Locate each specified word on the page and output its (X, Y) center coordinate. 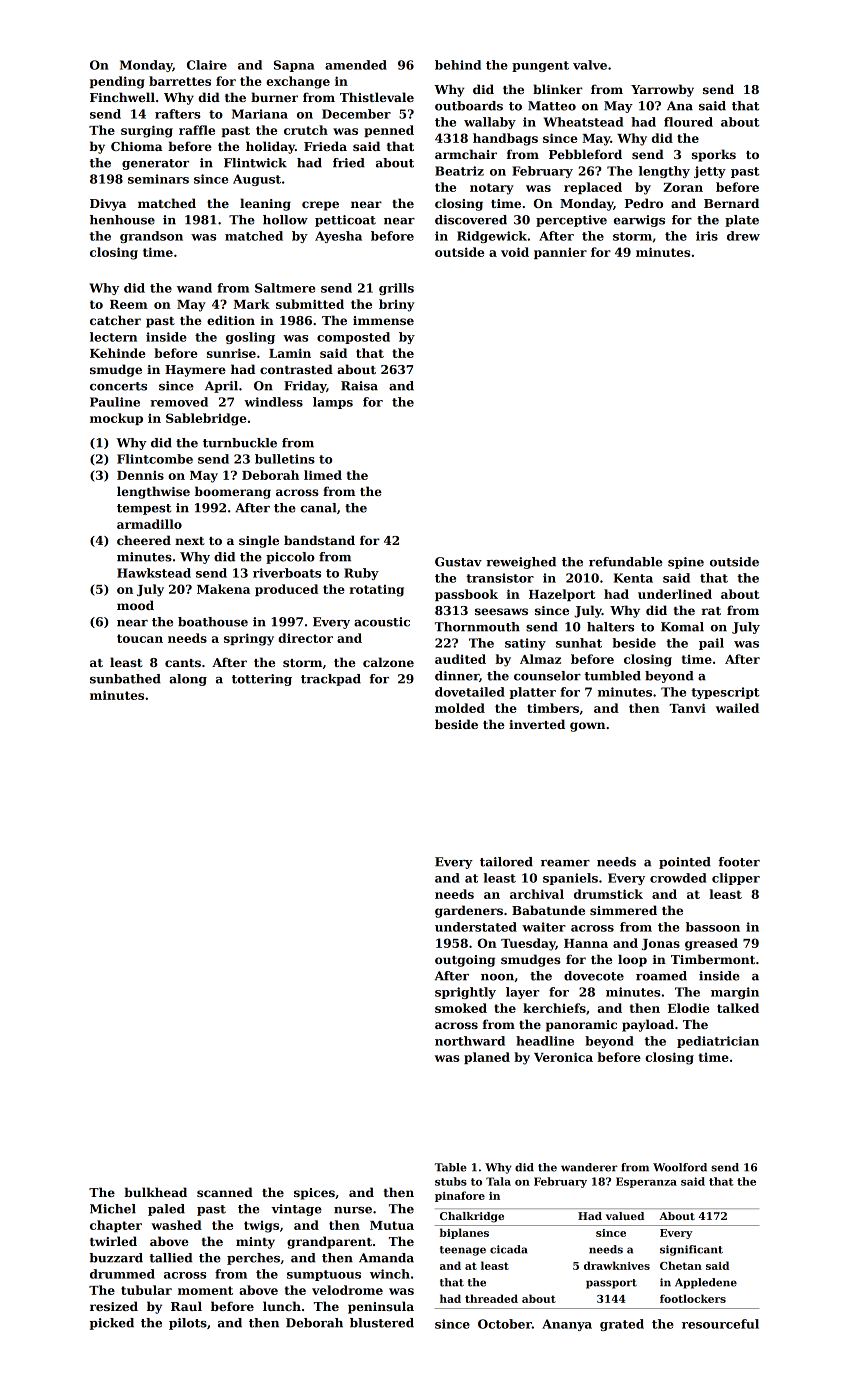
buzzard (116, 1258)
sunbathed (125, 679)
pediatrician (718, 1042)
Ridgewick (492, 237)
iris (707, 236)
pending (117, 82)
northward (470, 1041)
